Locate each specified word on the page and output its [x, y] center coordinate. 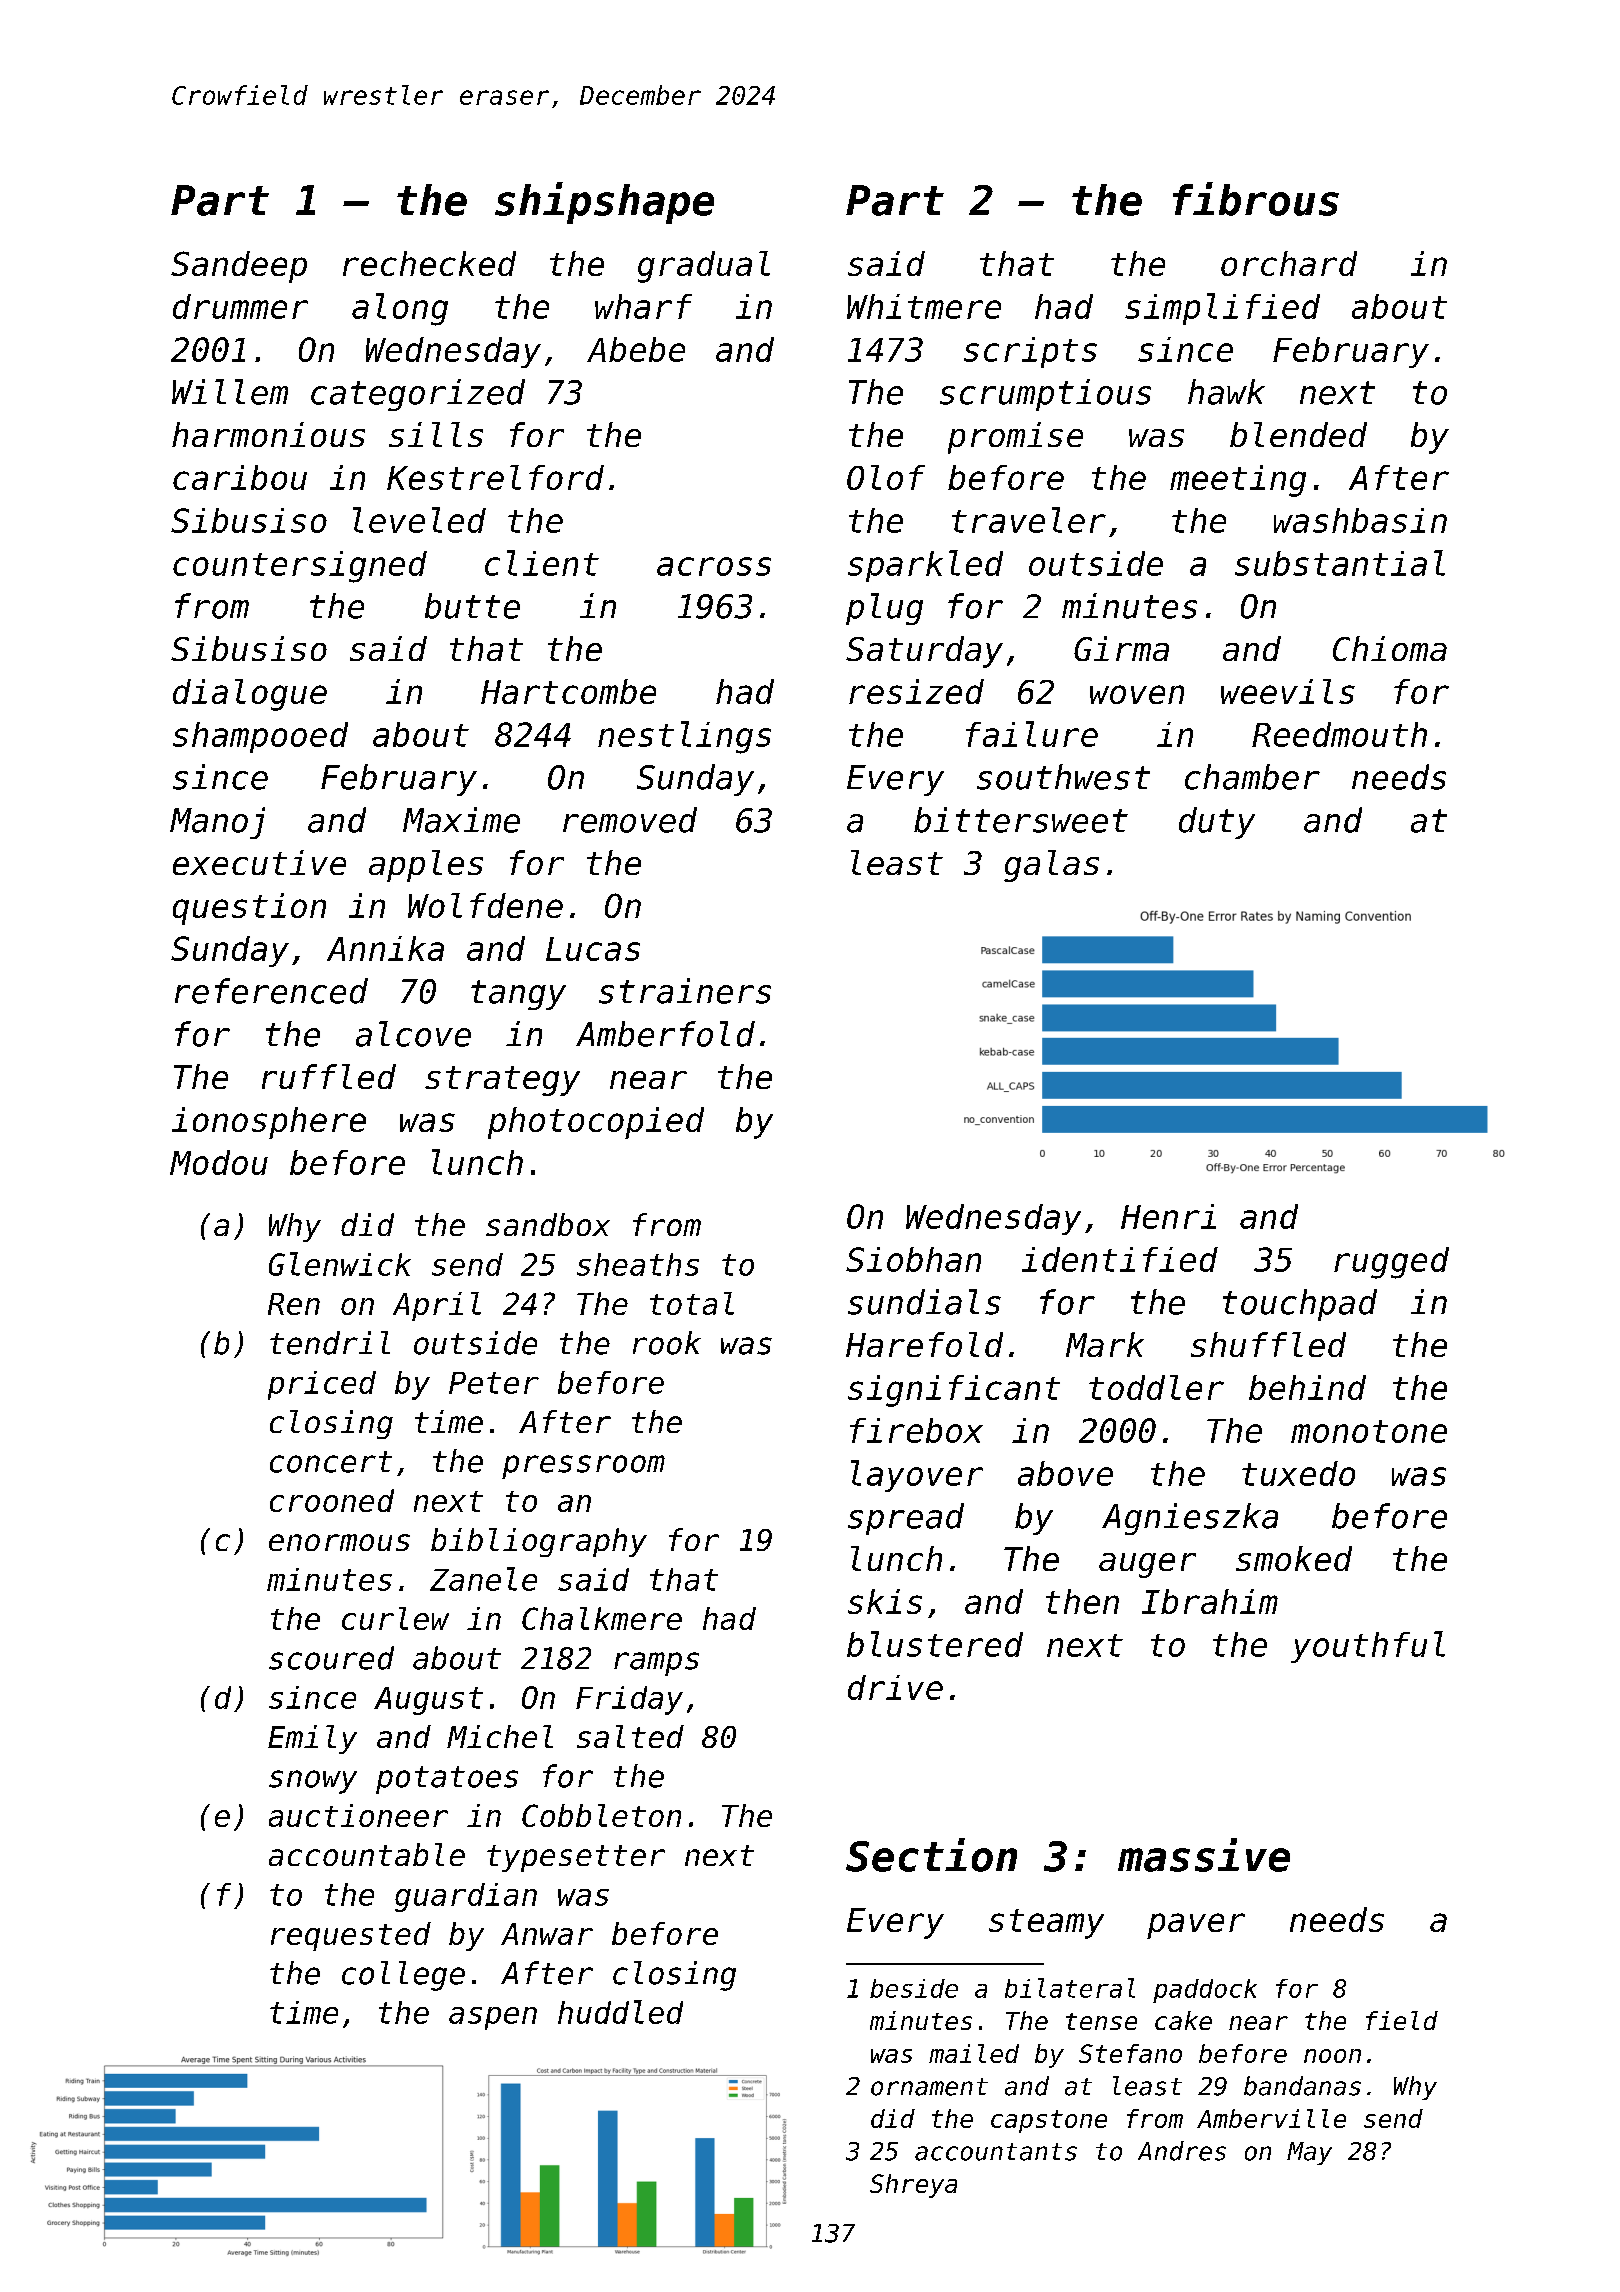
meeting [1238, 481]
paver [1196, 1926]
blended [1298, 434]
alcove [413, 1034]
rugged [1391, 1263]
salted [630, 1736]
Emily [312, 1739]
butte [472, 606]
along [400, 309]
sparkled [925, 566]
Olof [886, 477]
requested [351, 1936]
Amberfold [665, 1034]
